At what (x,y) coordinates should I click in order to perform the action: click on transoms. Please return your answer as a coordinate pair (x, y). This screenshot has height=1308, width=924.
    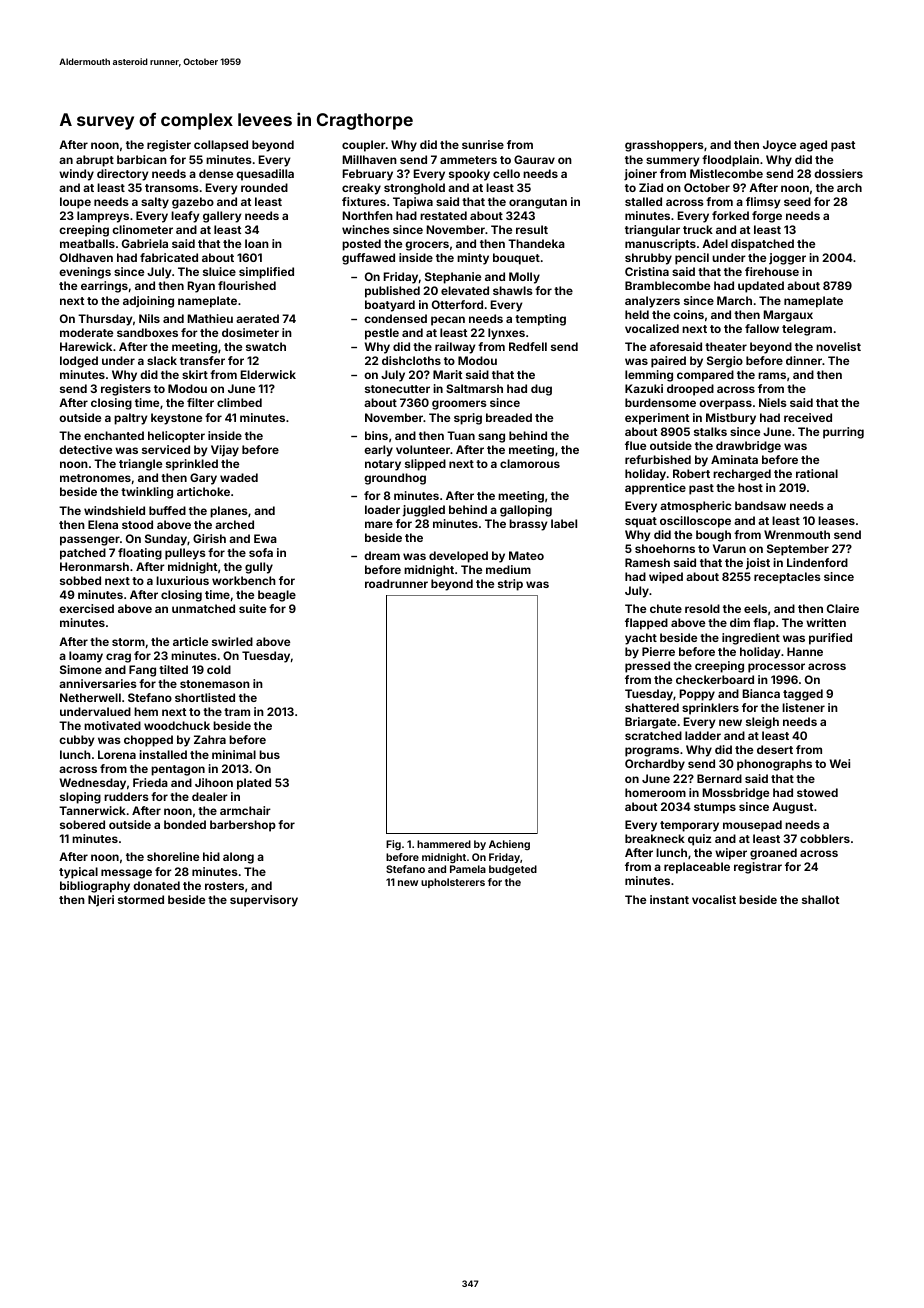
    Looking at the image, I should click on (172, 188).
